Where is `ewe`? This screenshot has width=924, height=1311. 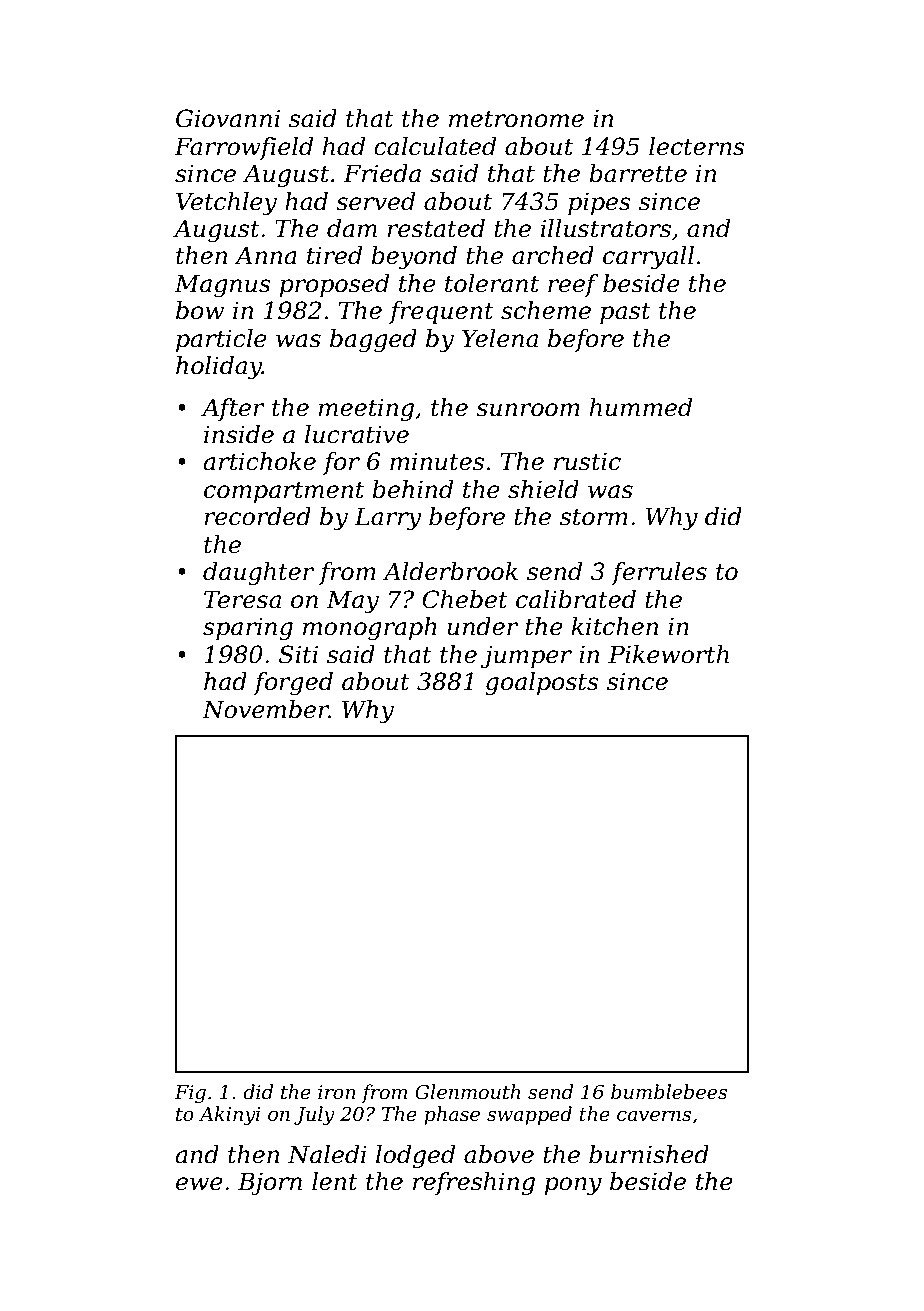
ewe is located at coordinates (199, 1184).
